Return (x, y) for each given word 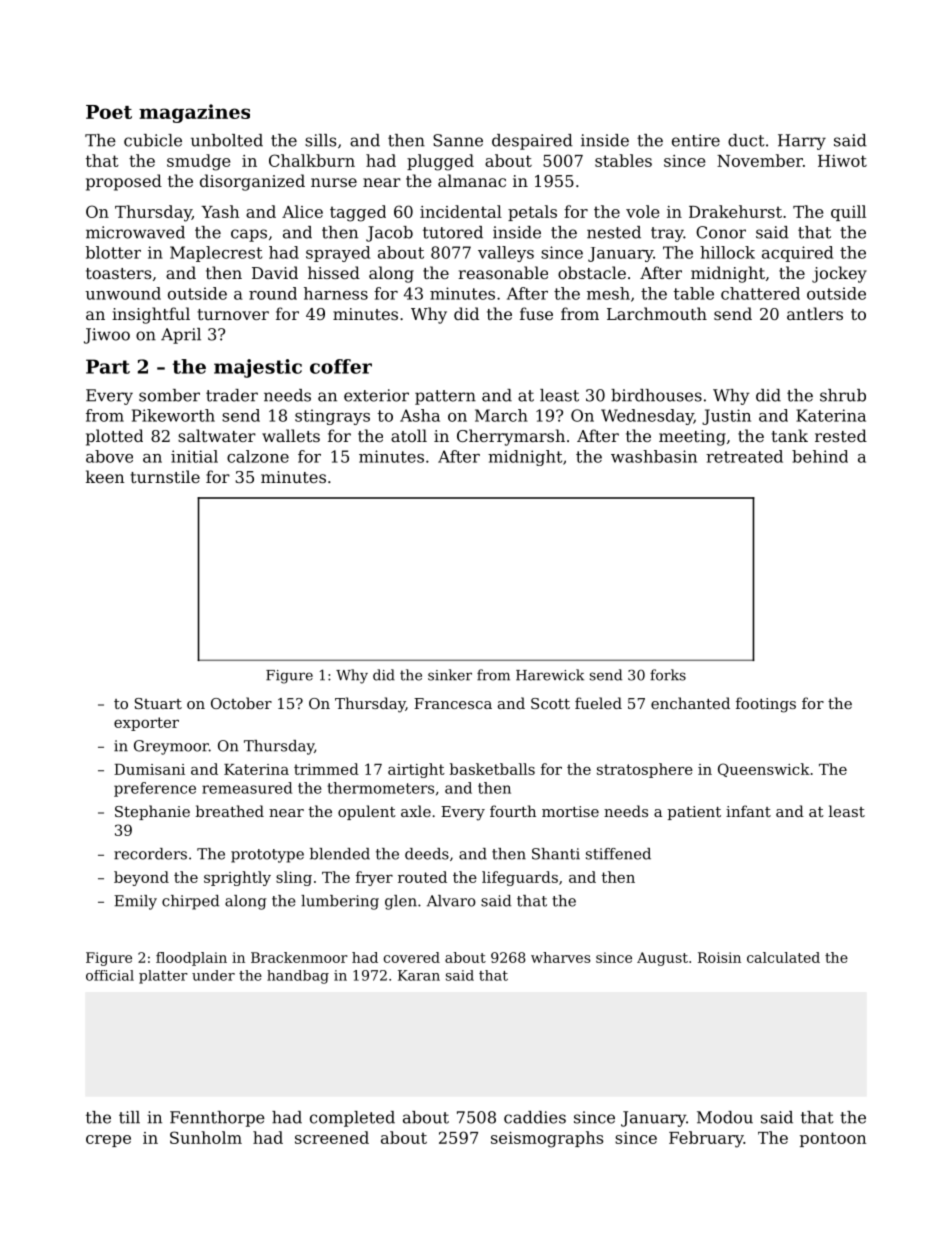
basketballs (492, 769)
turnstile (165, 476)
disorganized (252, 182)
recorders (150, 854)
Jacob (389, 234)
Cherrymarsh (511, 437)
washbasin (654, 456)
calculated (783, 957)
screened (332, 1137)
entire (696, 140)
